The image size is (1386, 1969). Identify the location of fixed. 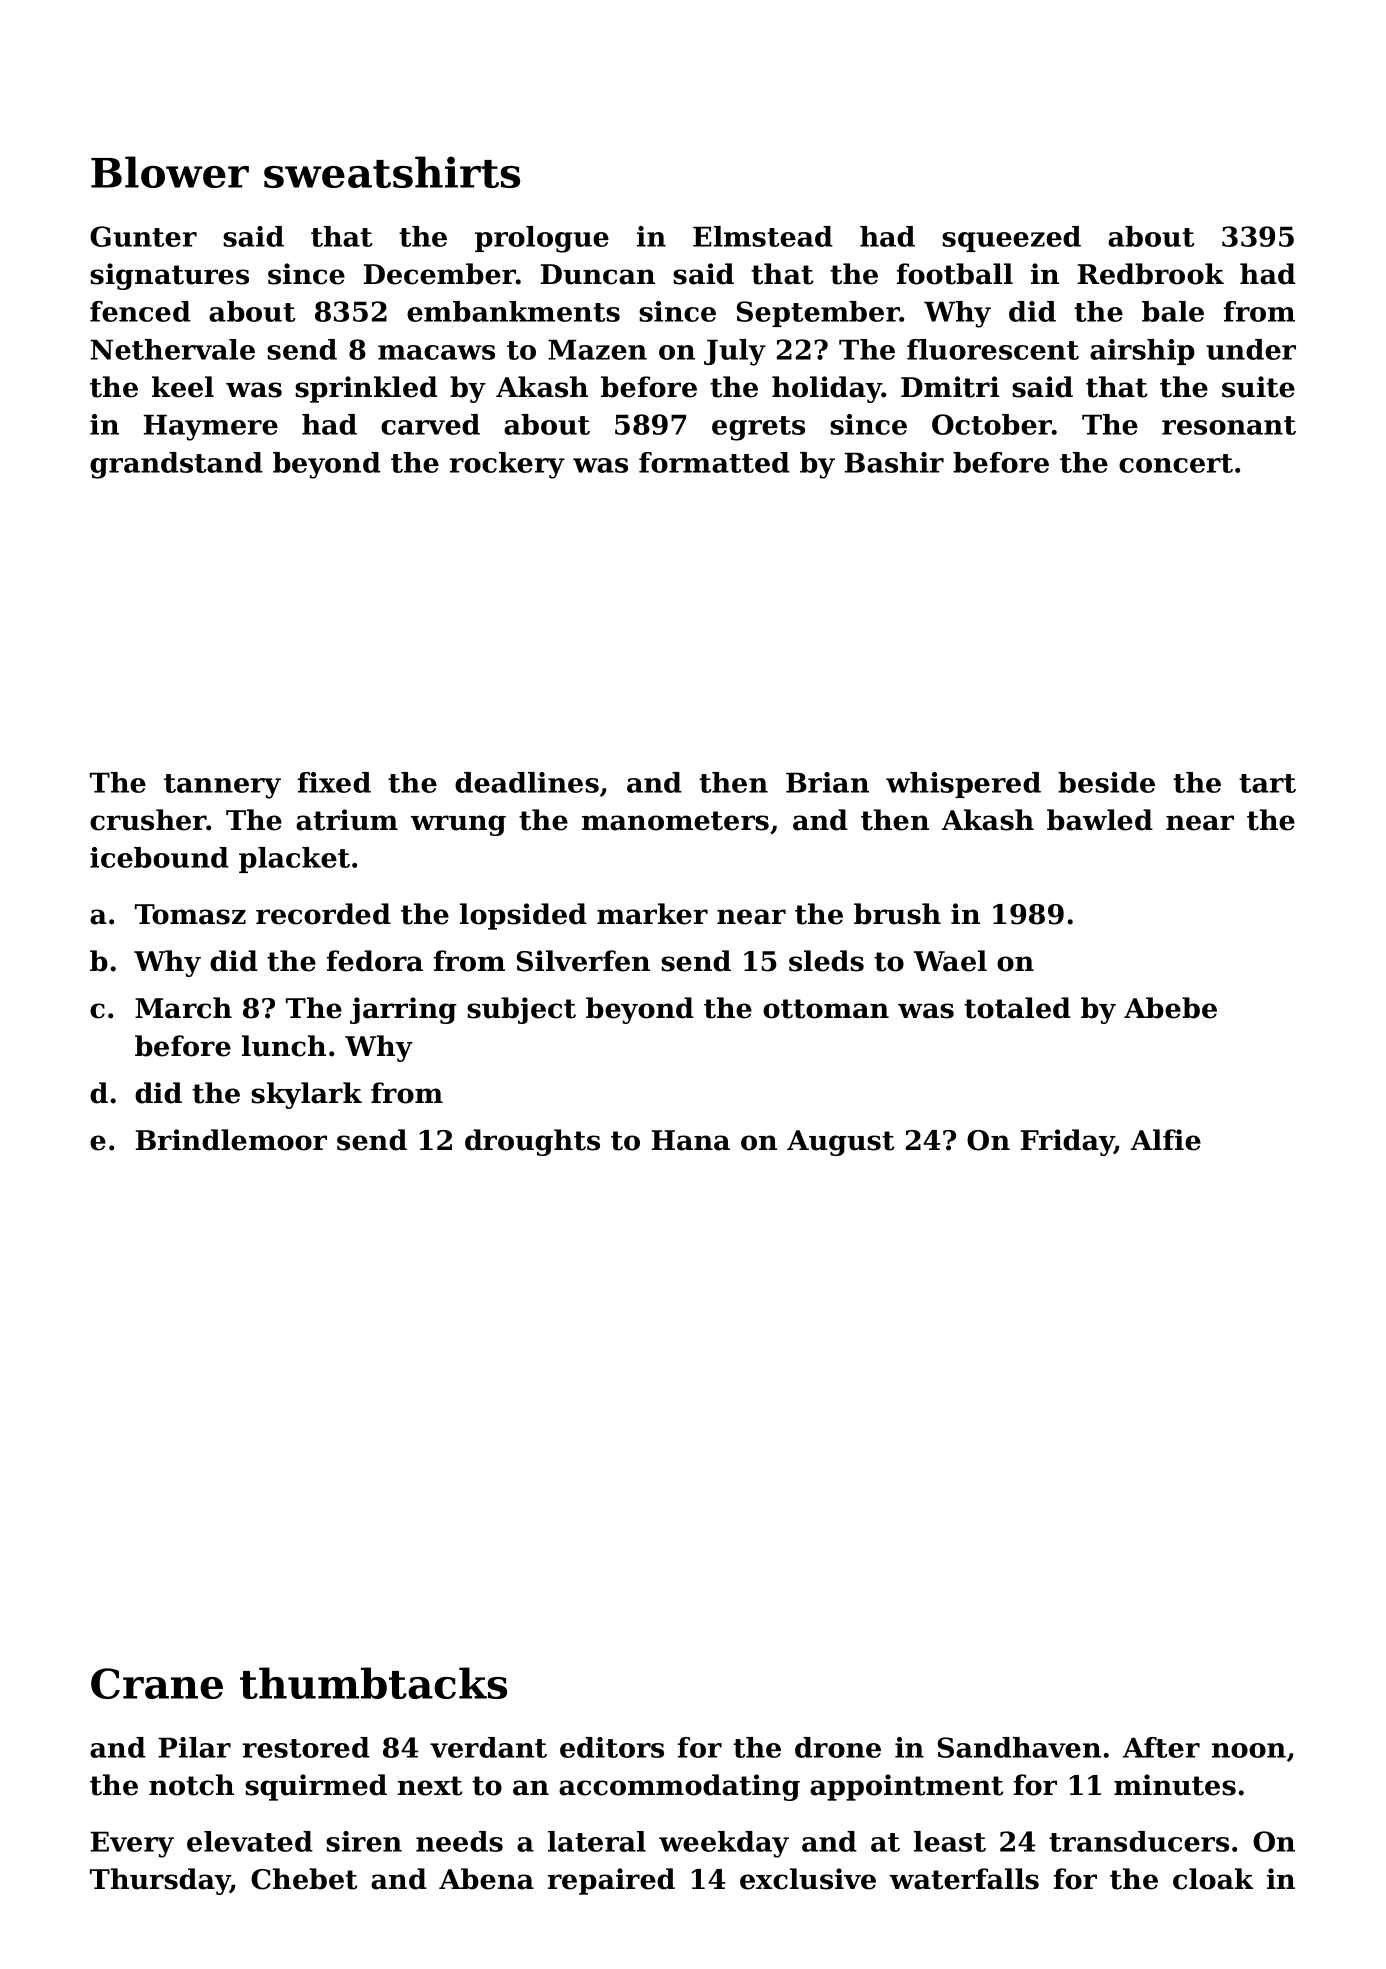
(334, 782).
